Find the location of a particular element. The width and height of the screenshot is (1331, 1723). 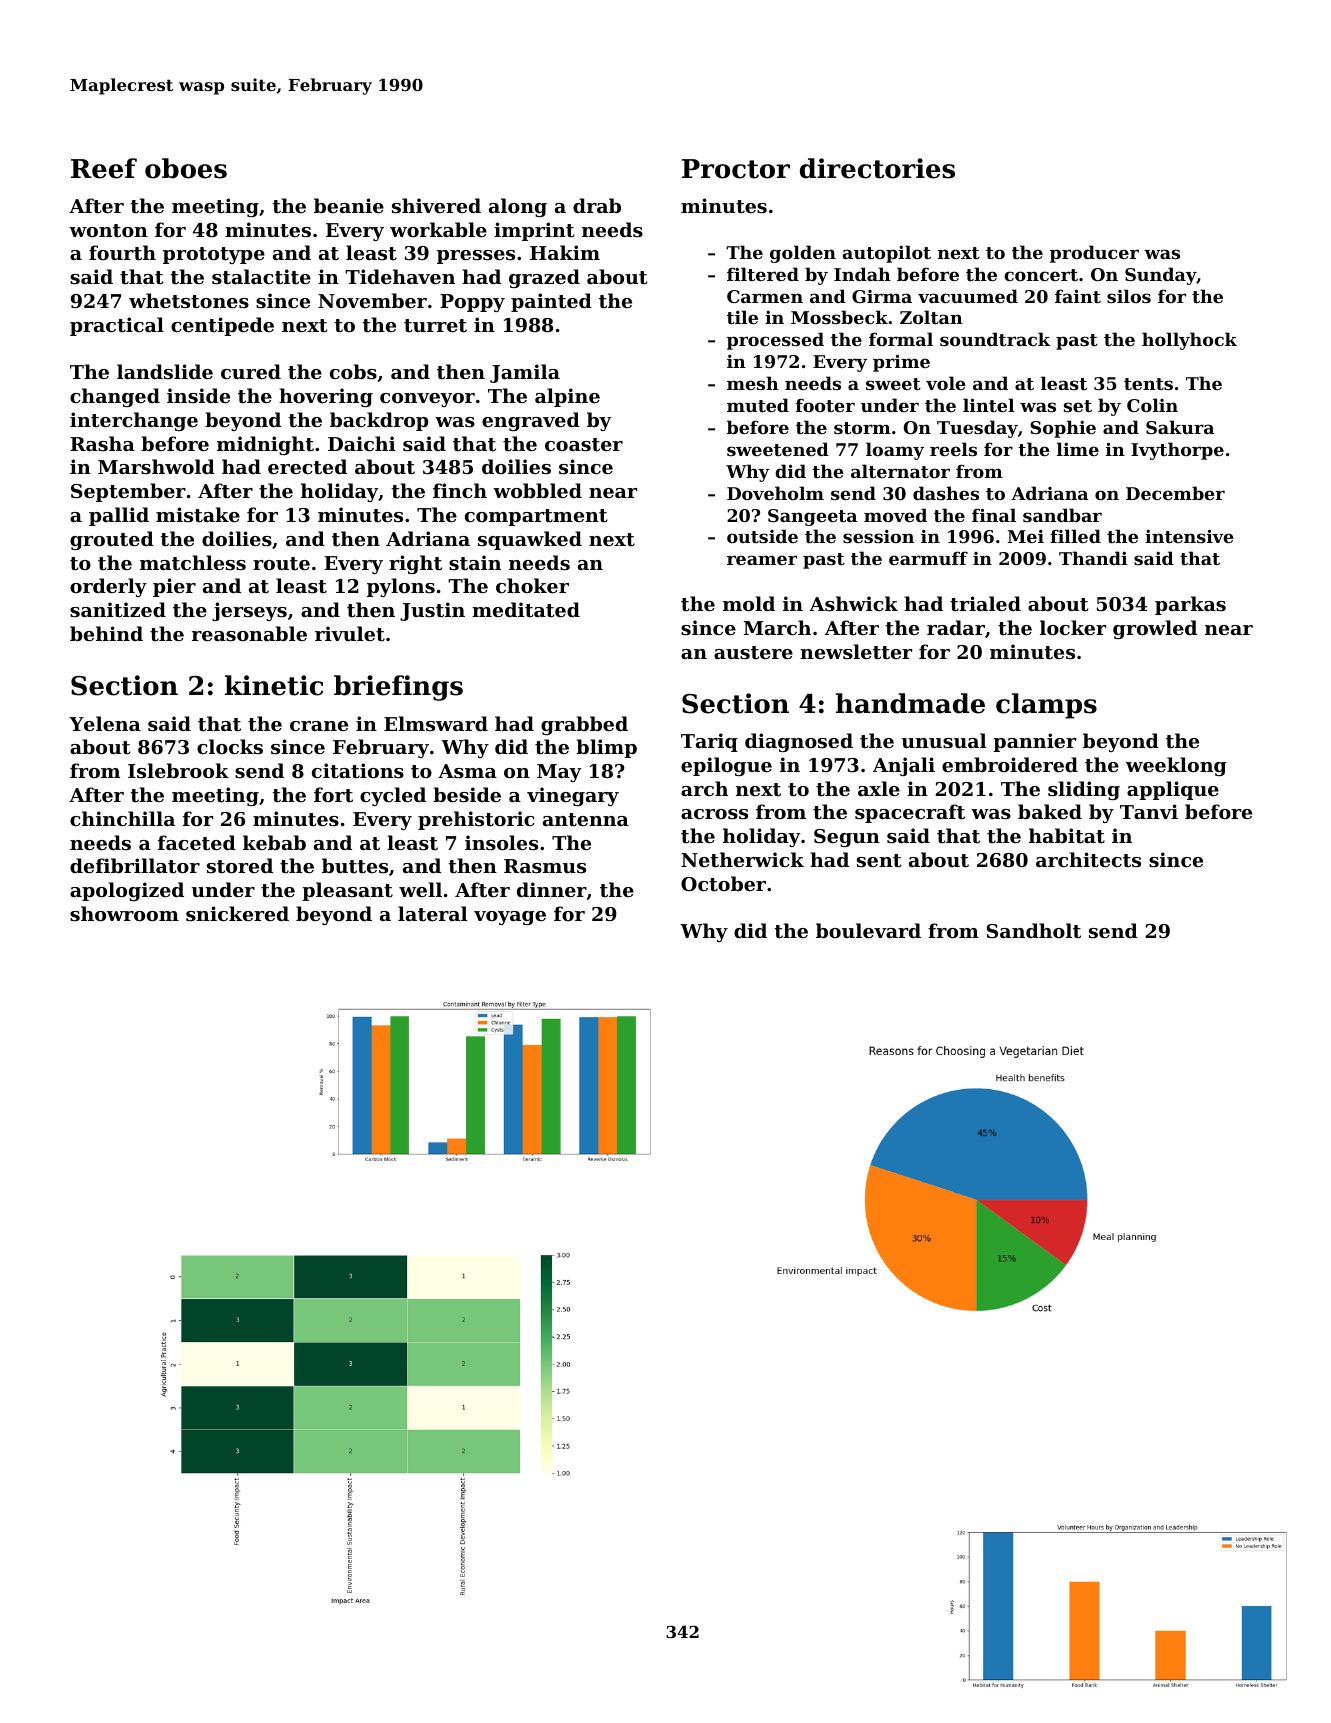

directories is located at coordinates (877, 168).
